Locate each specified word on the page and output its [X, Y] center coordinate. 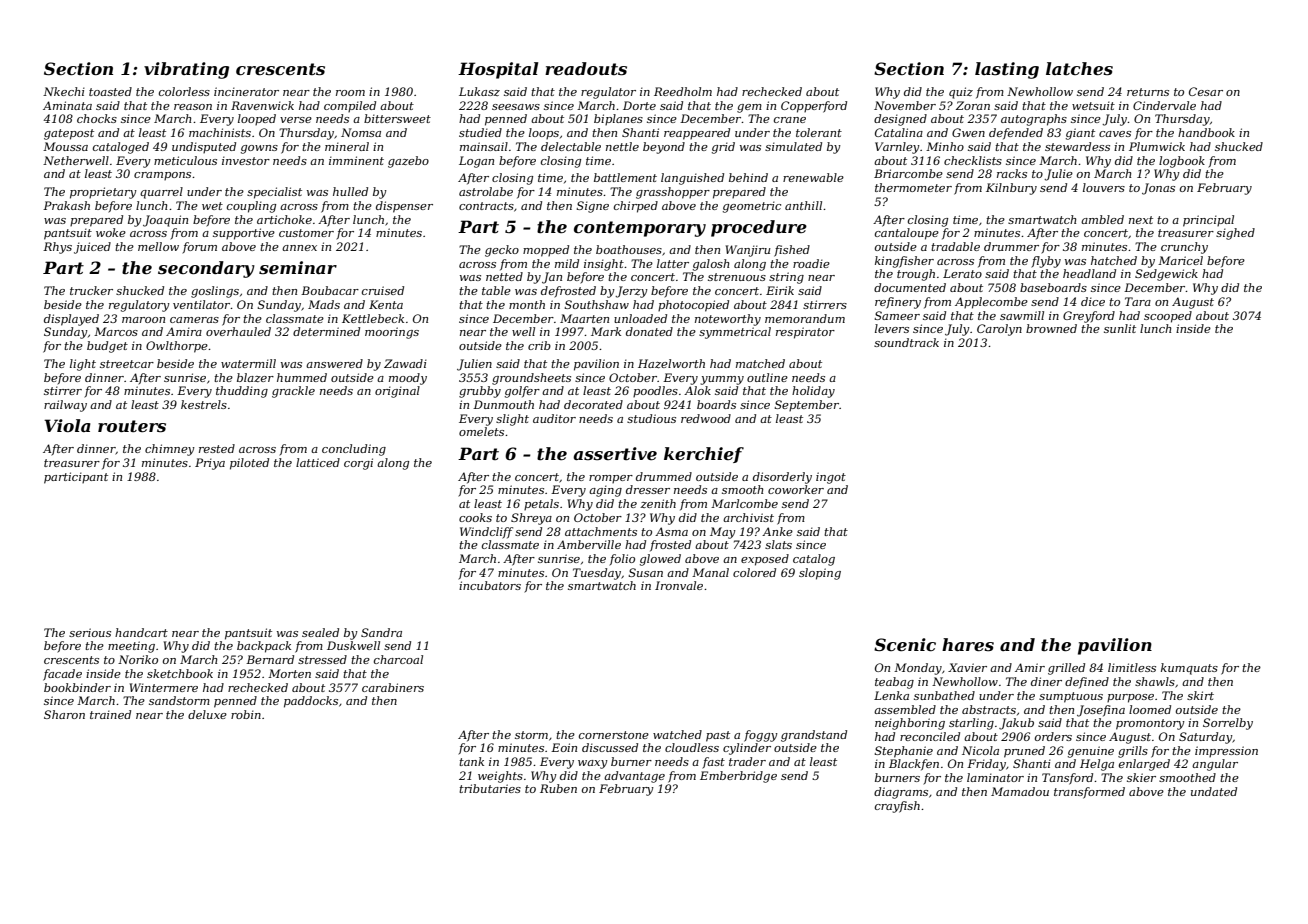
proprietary [103, 193]
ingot [831, 478]
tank [471, 761]
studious [651, 418]
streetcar [127, 364]
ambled [1102, 219]
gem [749, 108]
